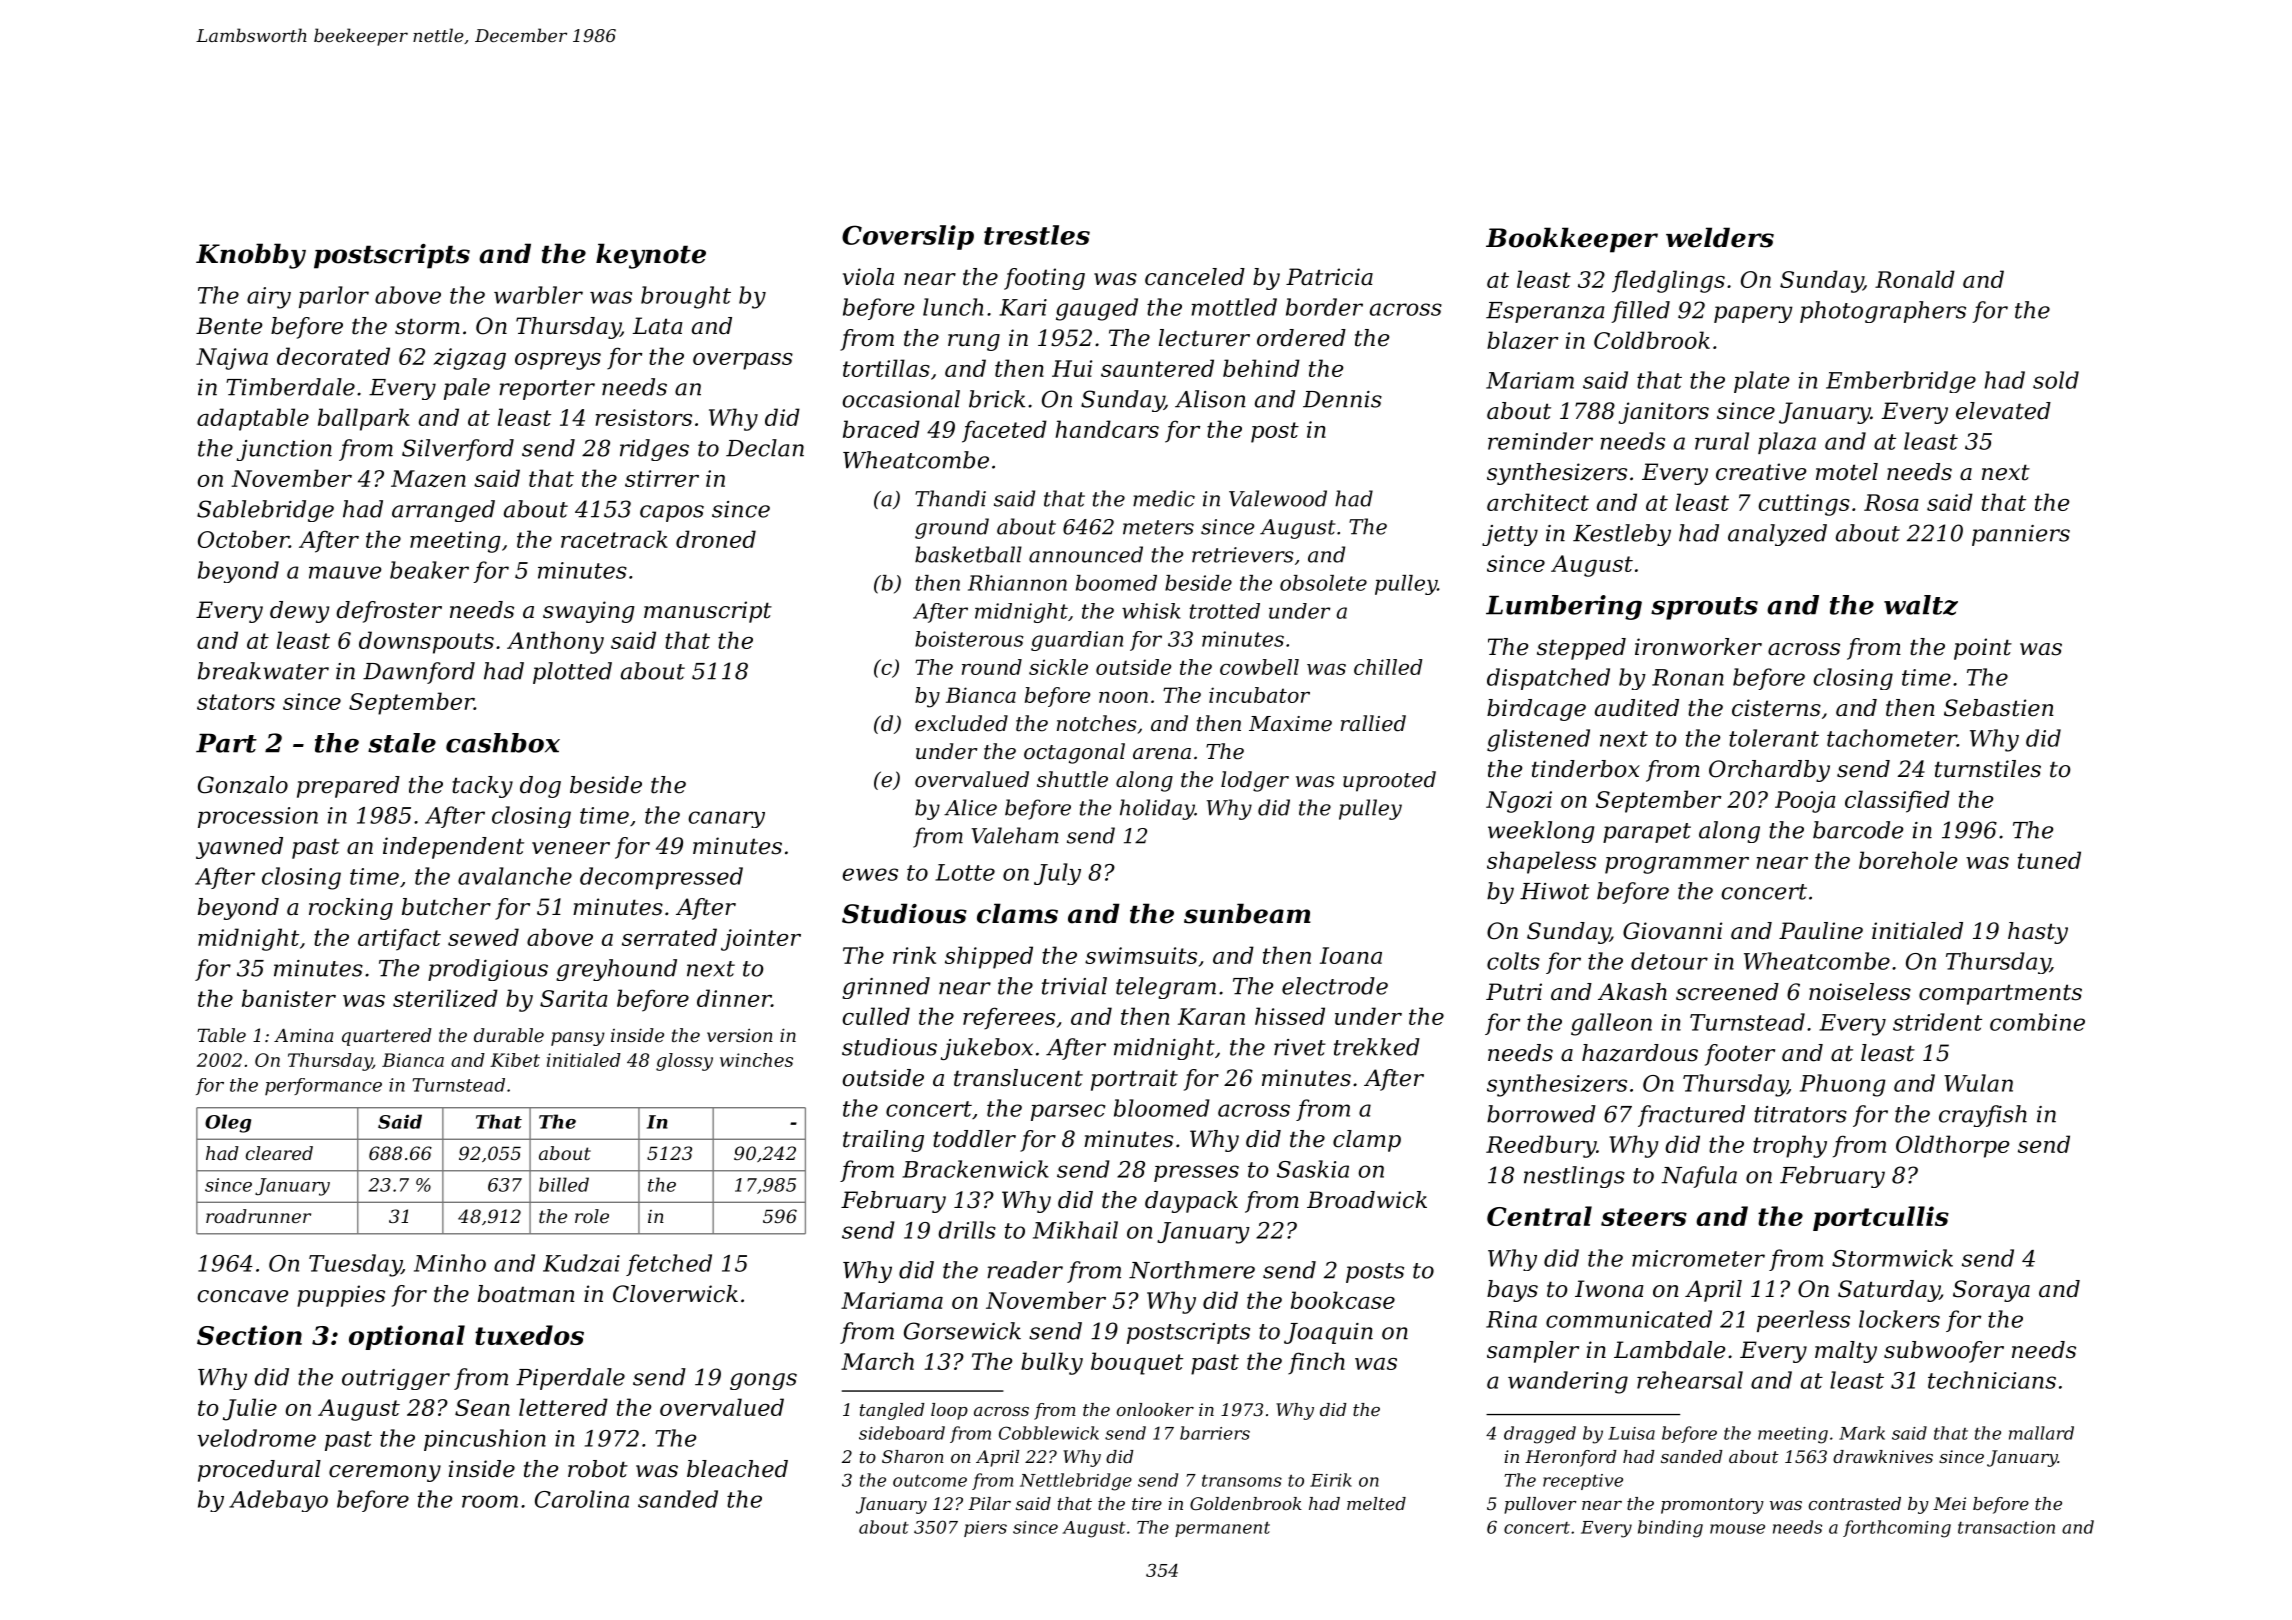 This image has width=2292, height=1620. What do you see at coordinates (1720, 237) in the image?
I see `welders` at bounding box center [1720, 237].
